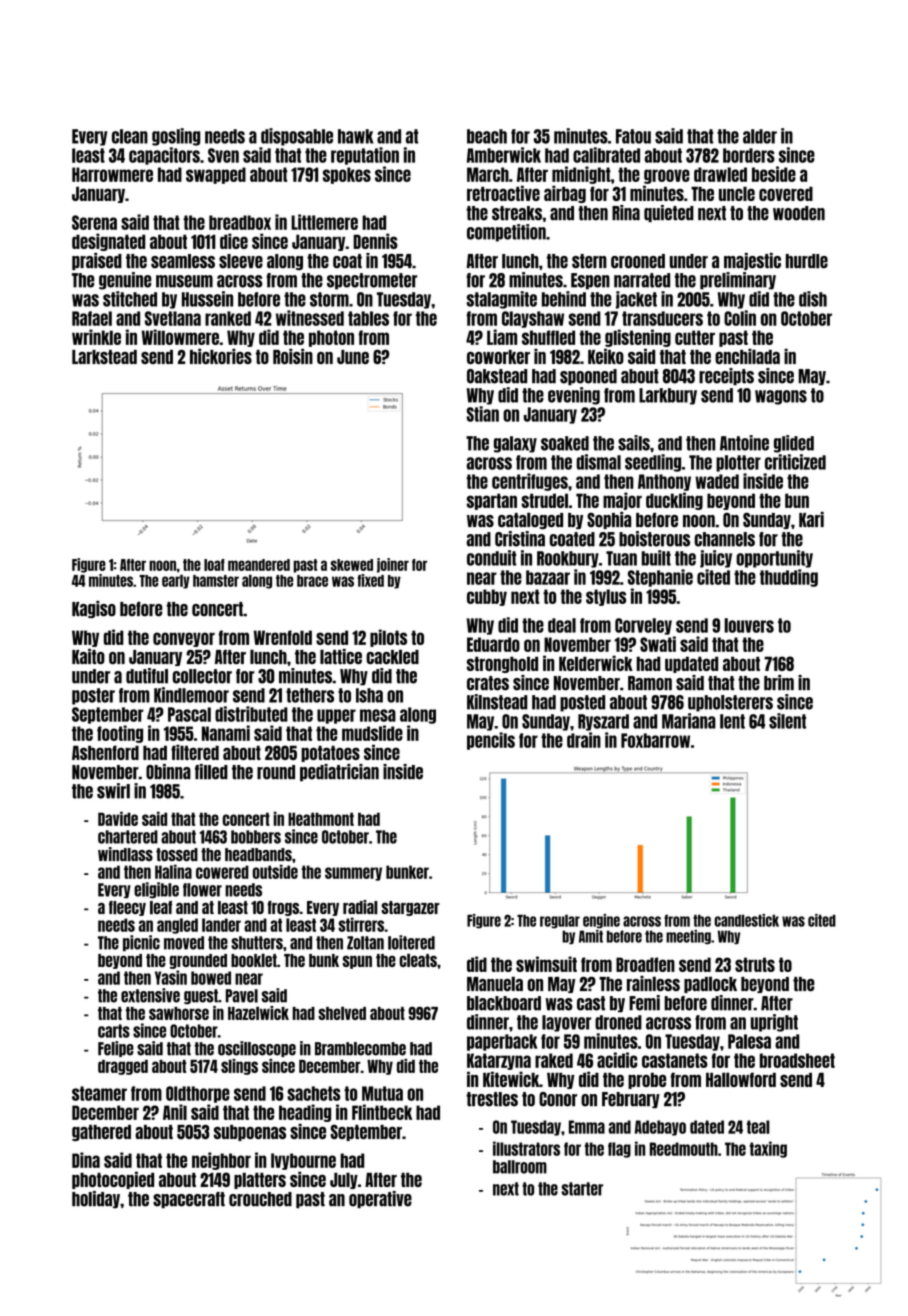  What do you see at coordinates (241, 261) in the page?
I see `sleeve` at bounding box center [241, 261].
